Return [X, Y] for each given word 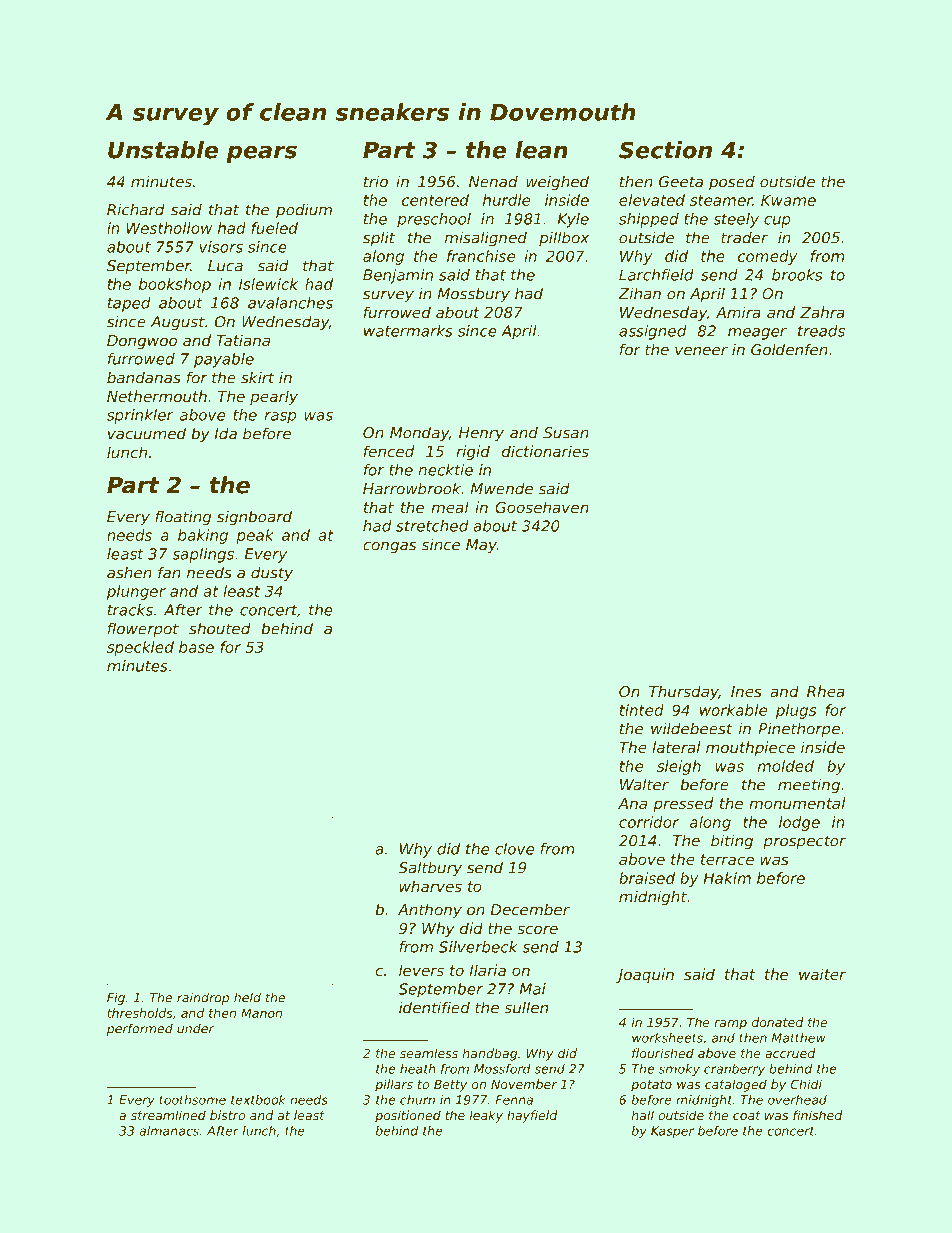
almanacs [169, 1131]
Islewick [268, 284]
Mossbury [474, 295]
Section [665, 150]
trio [376, 181]
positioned [408, 1116]
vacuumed [147, 433]
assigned [653, 332]
